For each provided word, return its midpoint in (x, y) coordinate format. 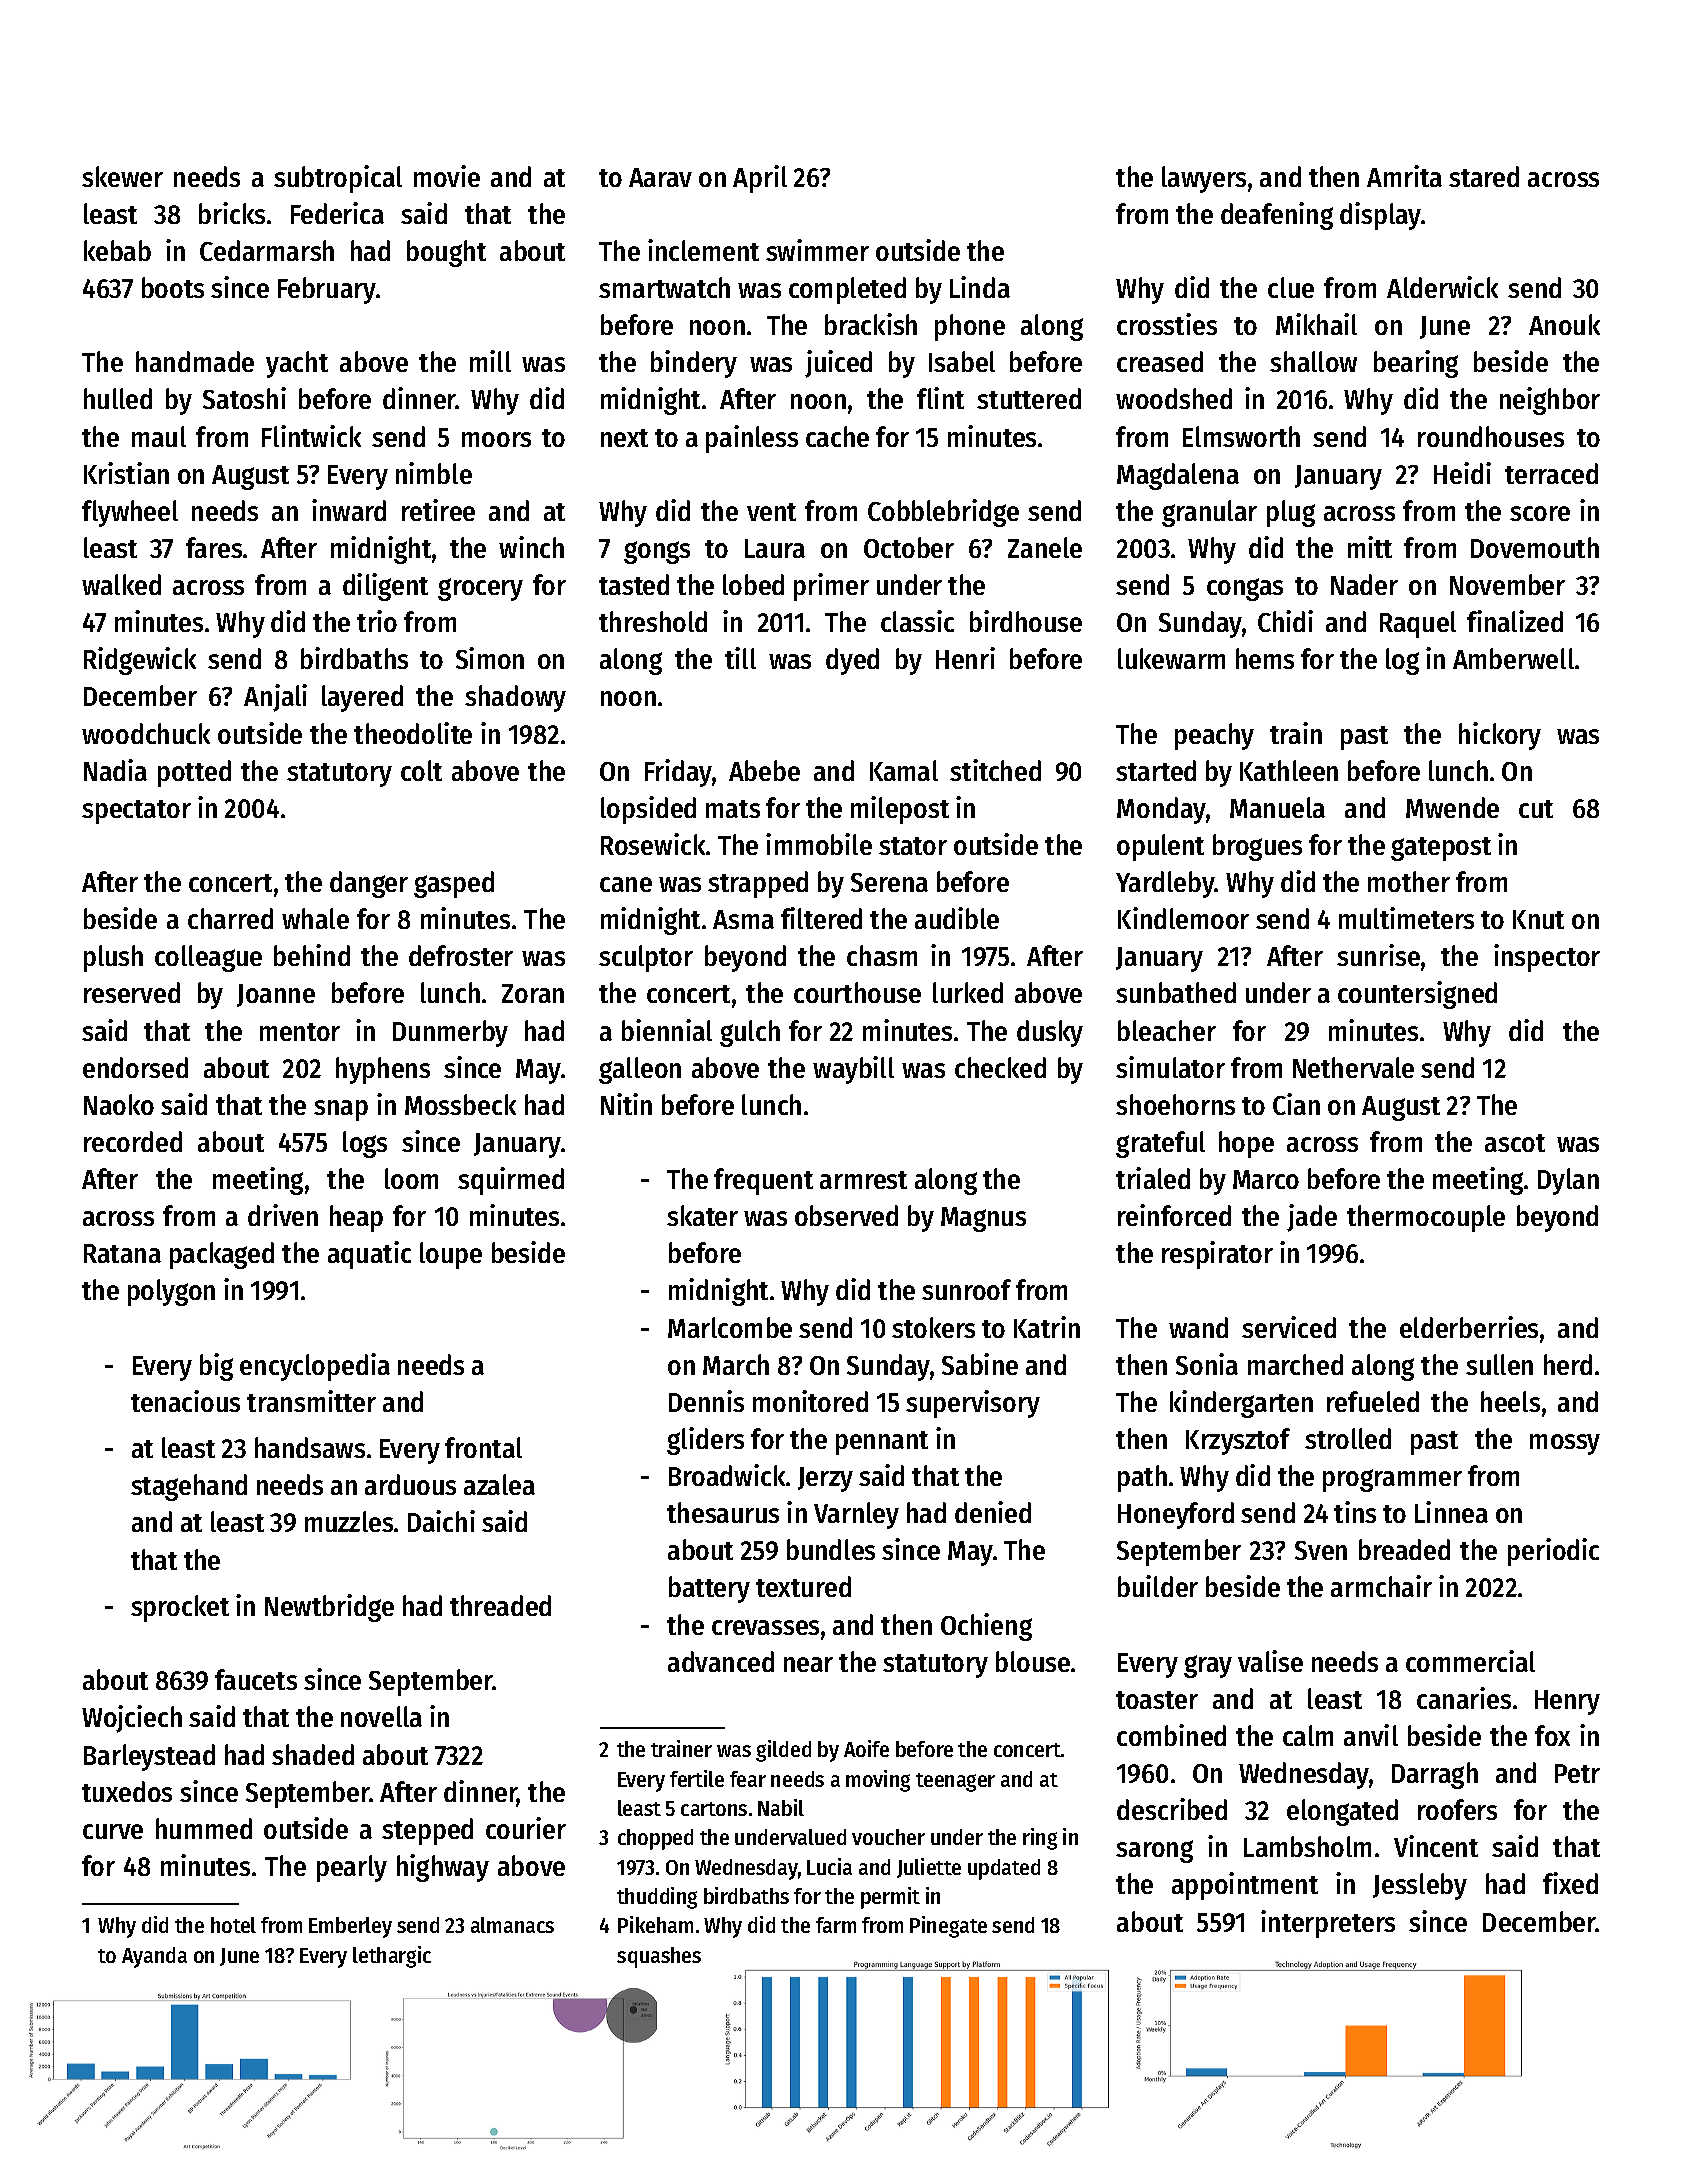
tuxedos (127, 1791)
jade (1312, 1218)
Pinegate (948, 1927)
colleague (208, 958)
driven (283, 1215)
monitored (810, 1401)
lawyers (1204, 179)
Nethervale (1353, 1067)
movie (447, 176)
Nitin (626, 1104)
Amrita (1404, 176)
